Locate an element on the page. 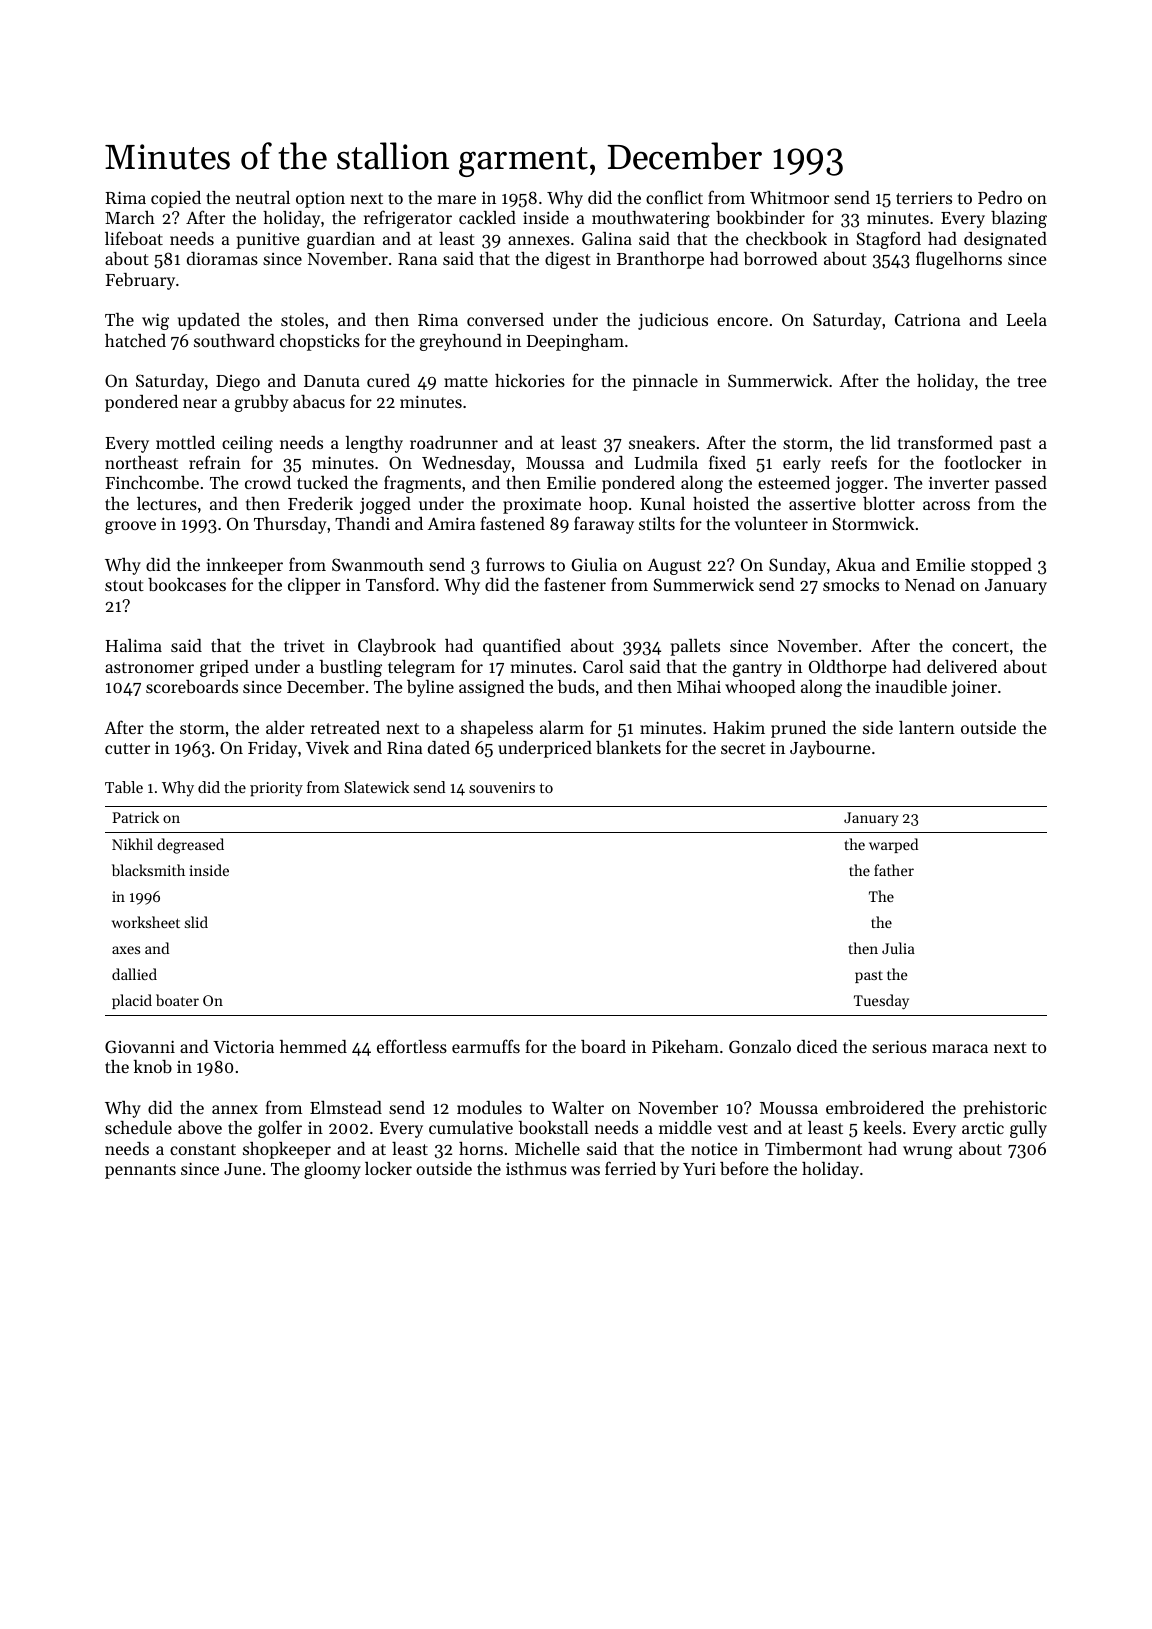 The image size is (1152, 1629). neutral is located at coordinates (263, 197).
